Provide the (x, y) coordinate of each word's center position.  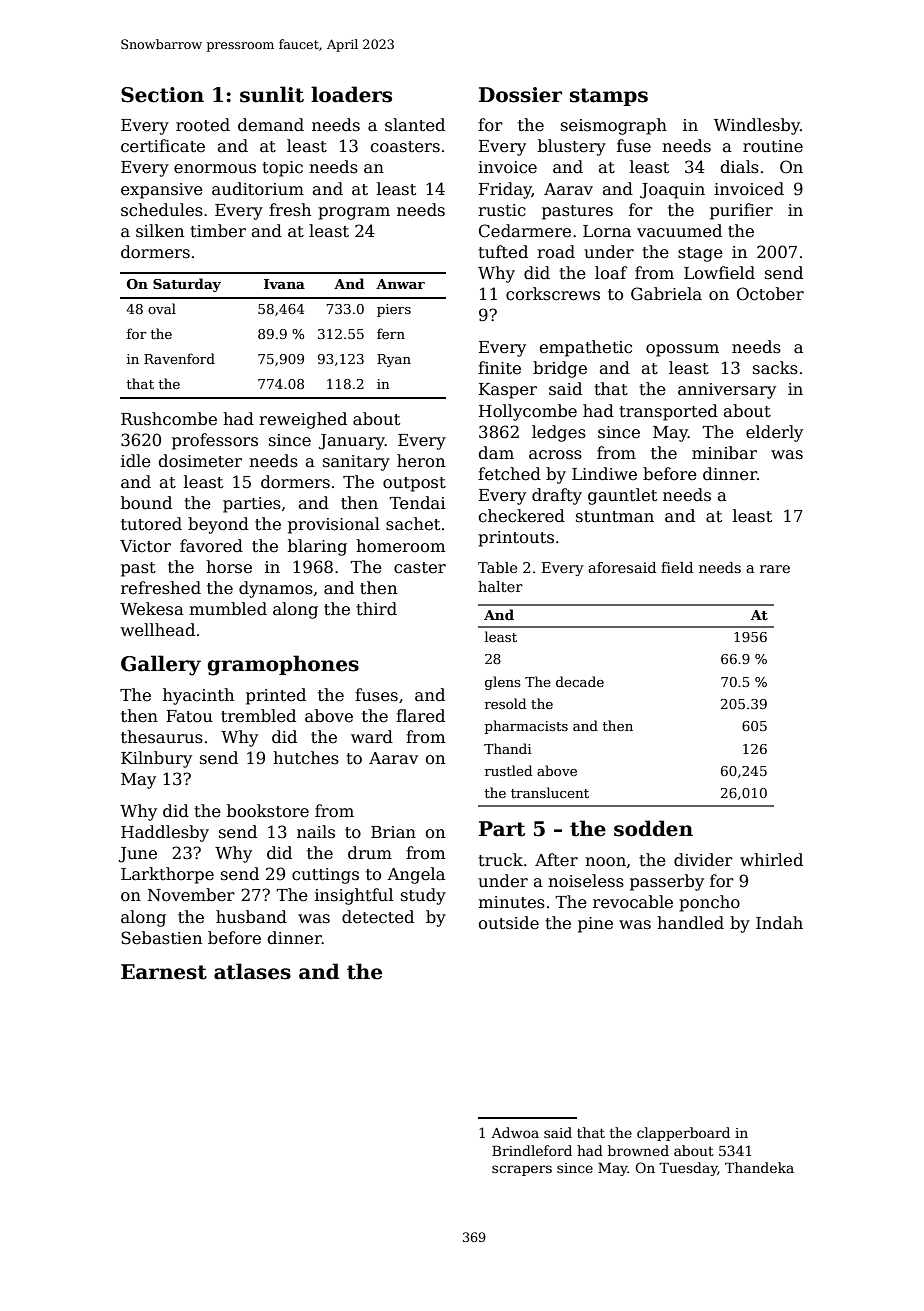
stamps (609, 97)
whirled (771, 860)
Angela (416, 875)
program (354, 213)
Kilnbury (156, 759)
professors (215, 441)
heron (421, 461)
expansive (162, 191)
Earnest (164, 972)
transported (668, 412)
